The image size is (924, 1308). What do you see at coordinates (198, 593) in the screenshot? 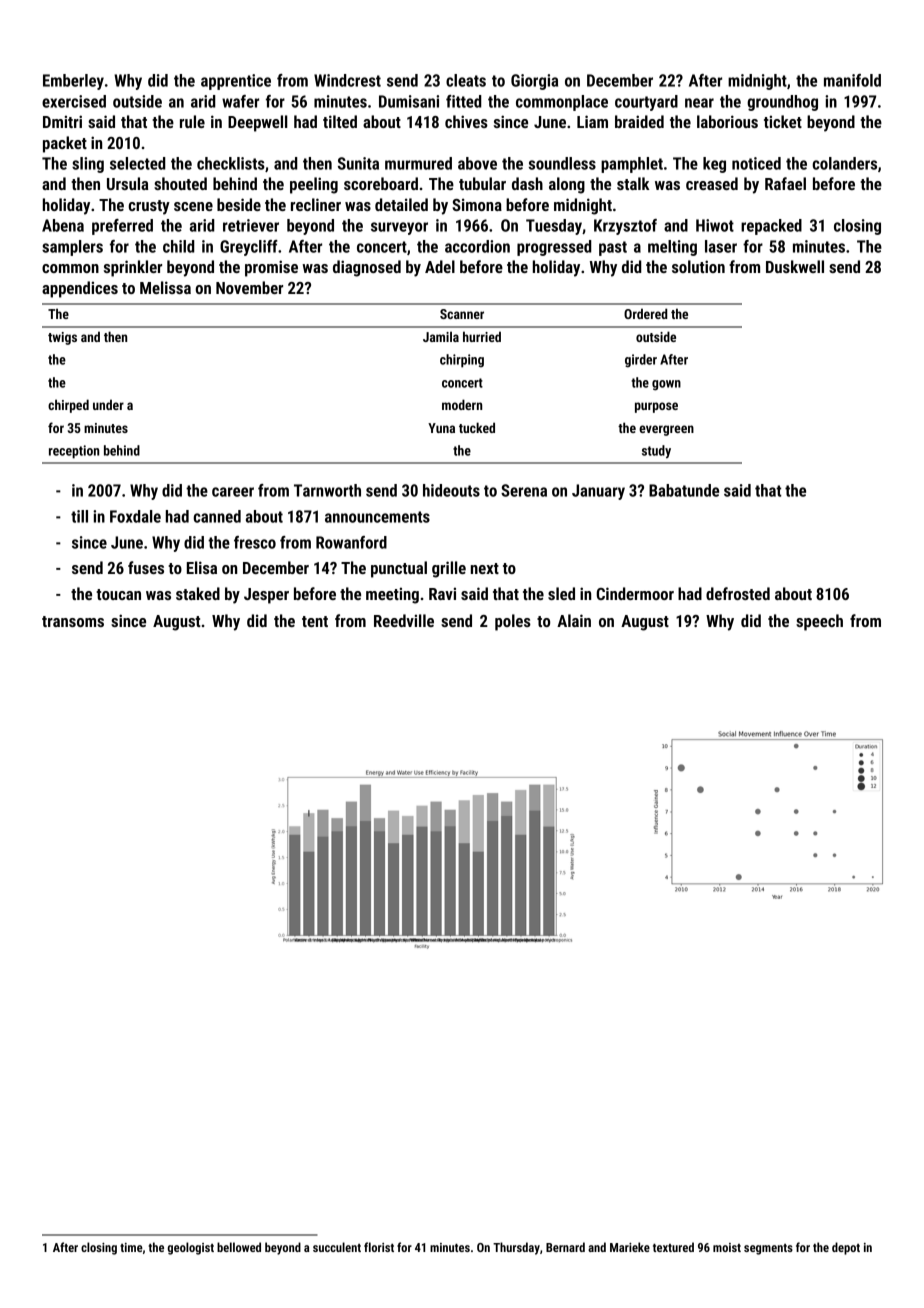
I see `staked` at bounding box center [198, 593].
